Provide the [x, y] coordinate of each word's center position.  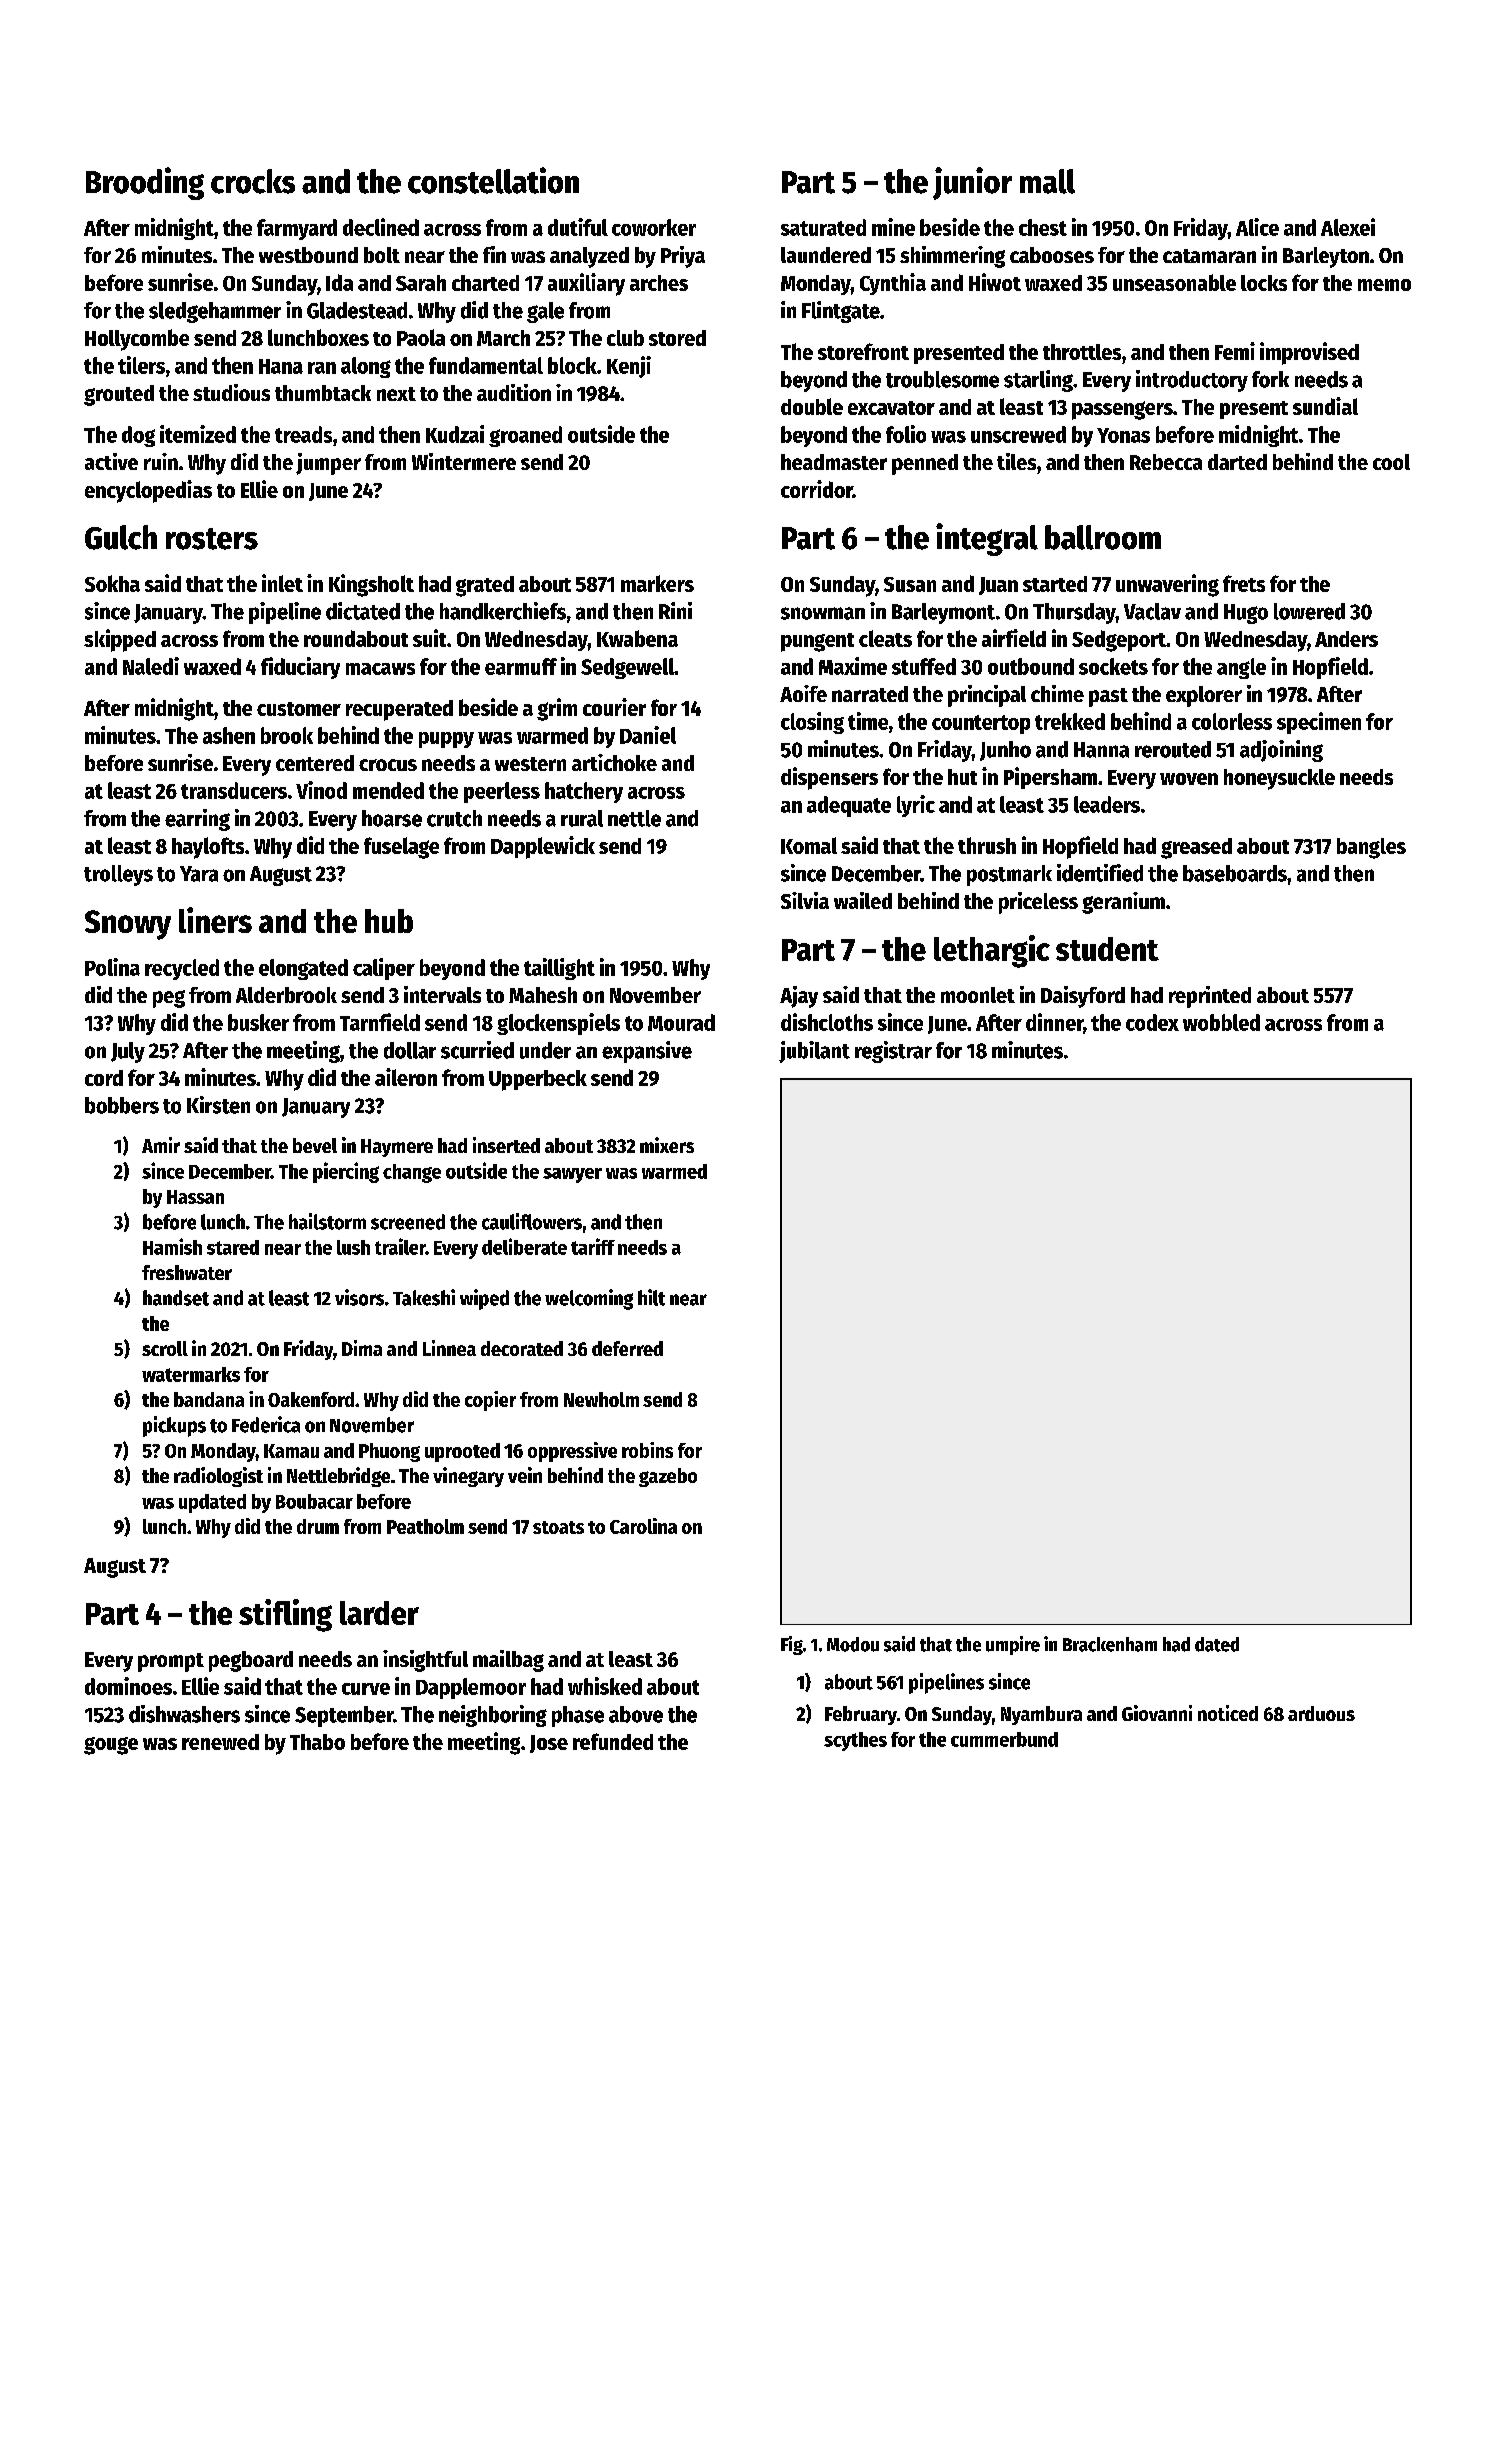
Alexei [1348, 227]
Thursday [1074, 613]
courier [614, 707]
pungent [817, 642]
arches [659, 283]
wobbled [1221, 1022]
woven [1189, 779]
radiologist [218, 1477]
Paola [421, 337]
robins [647, 1450]
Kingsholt [371, 585]
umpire [1013, 1645]
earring [197, 820]
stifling [285, 1615]
